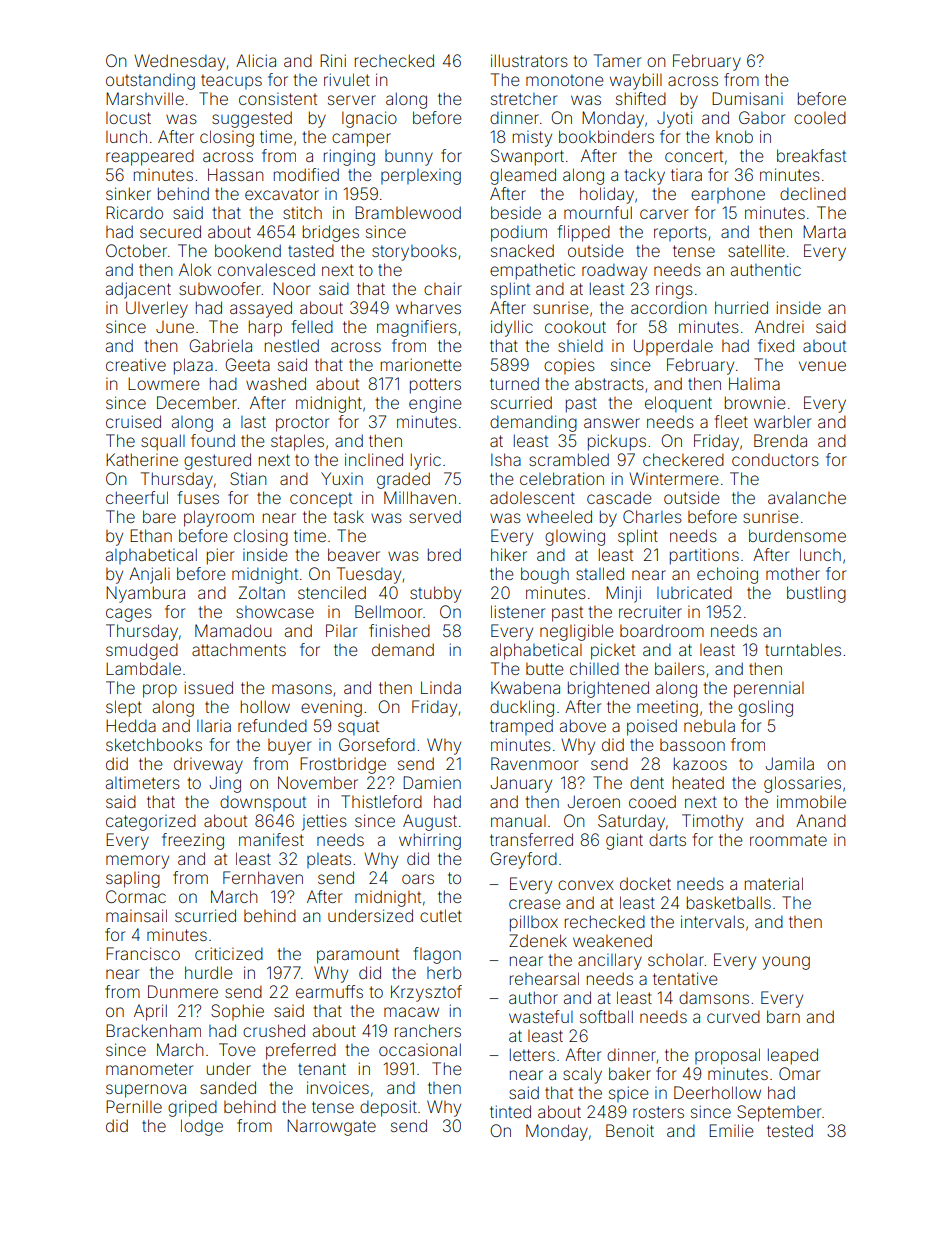 The width and height of the screenshot is (952, 1233). Describe the element at coordinates (741, 307) in the screenshot. I see `hurried` at that location.
